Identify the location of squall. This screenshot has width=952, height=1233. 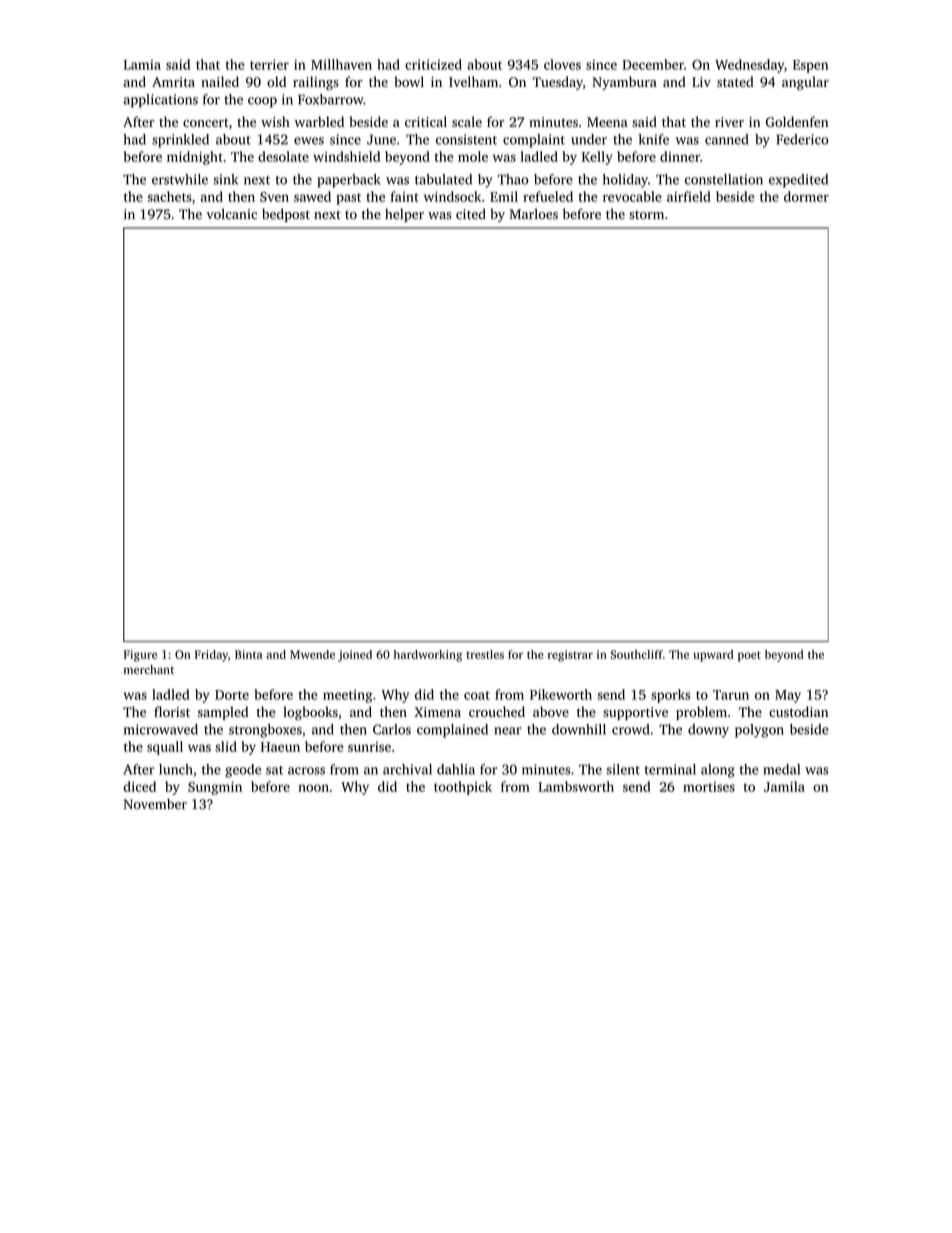
(165, 748).
